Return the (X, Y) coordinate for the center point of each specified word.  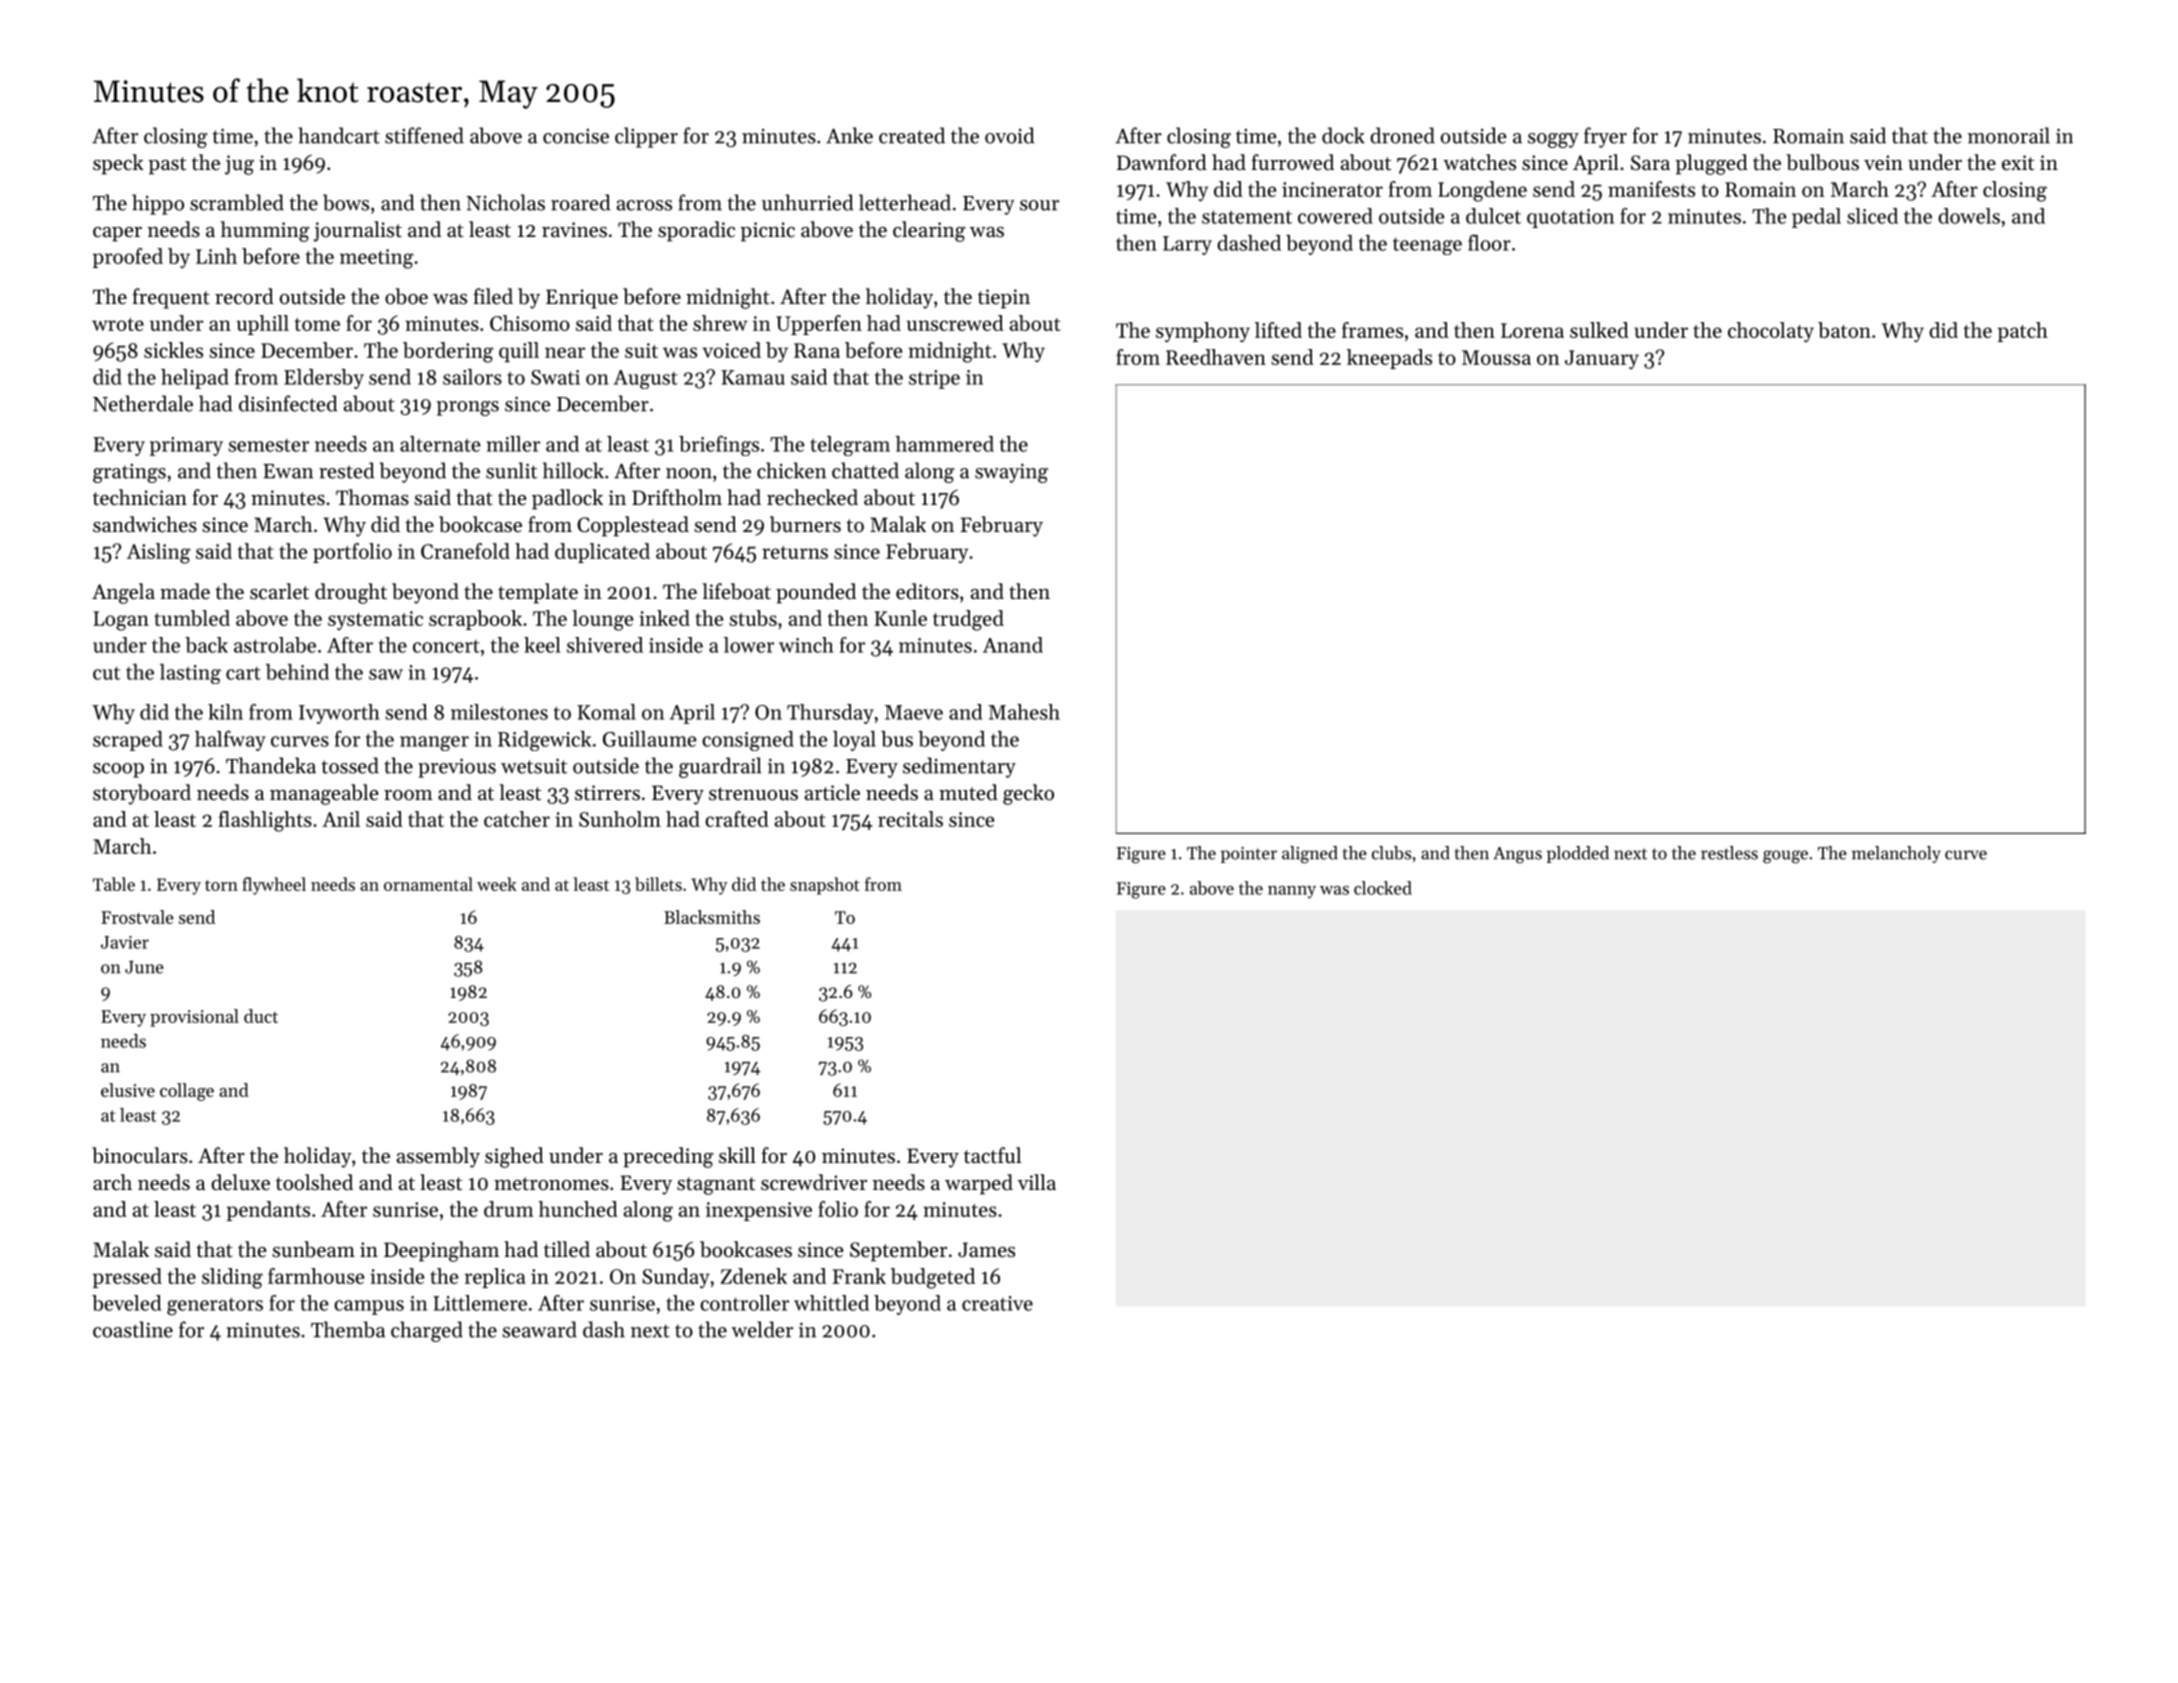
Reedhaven (1216, 357)
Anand (1013, 645)
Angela (123, 593)
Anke (849, 135)
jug (239, 165)
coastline (133, 1329)
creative (997, 1303)
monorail (2009, 135)
